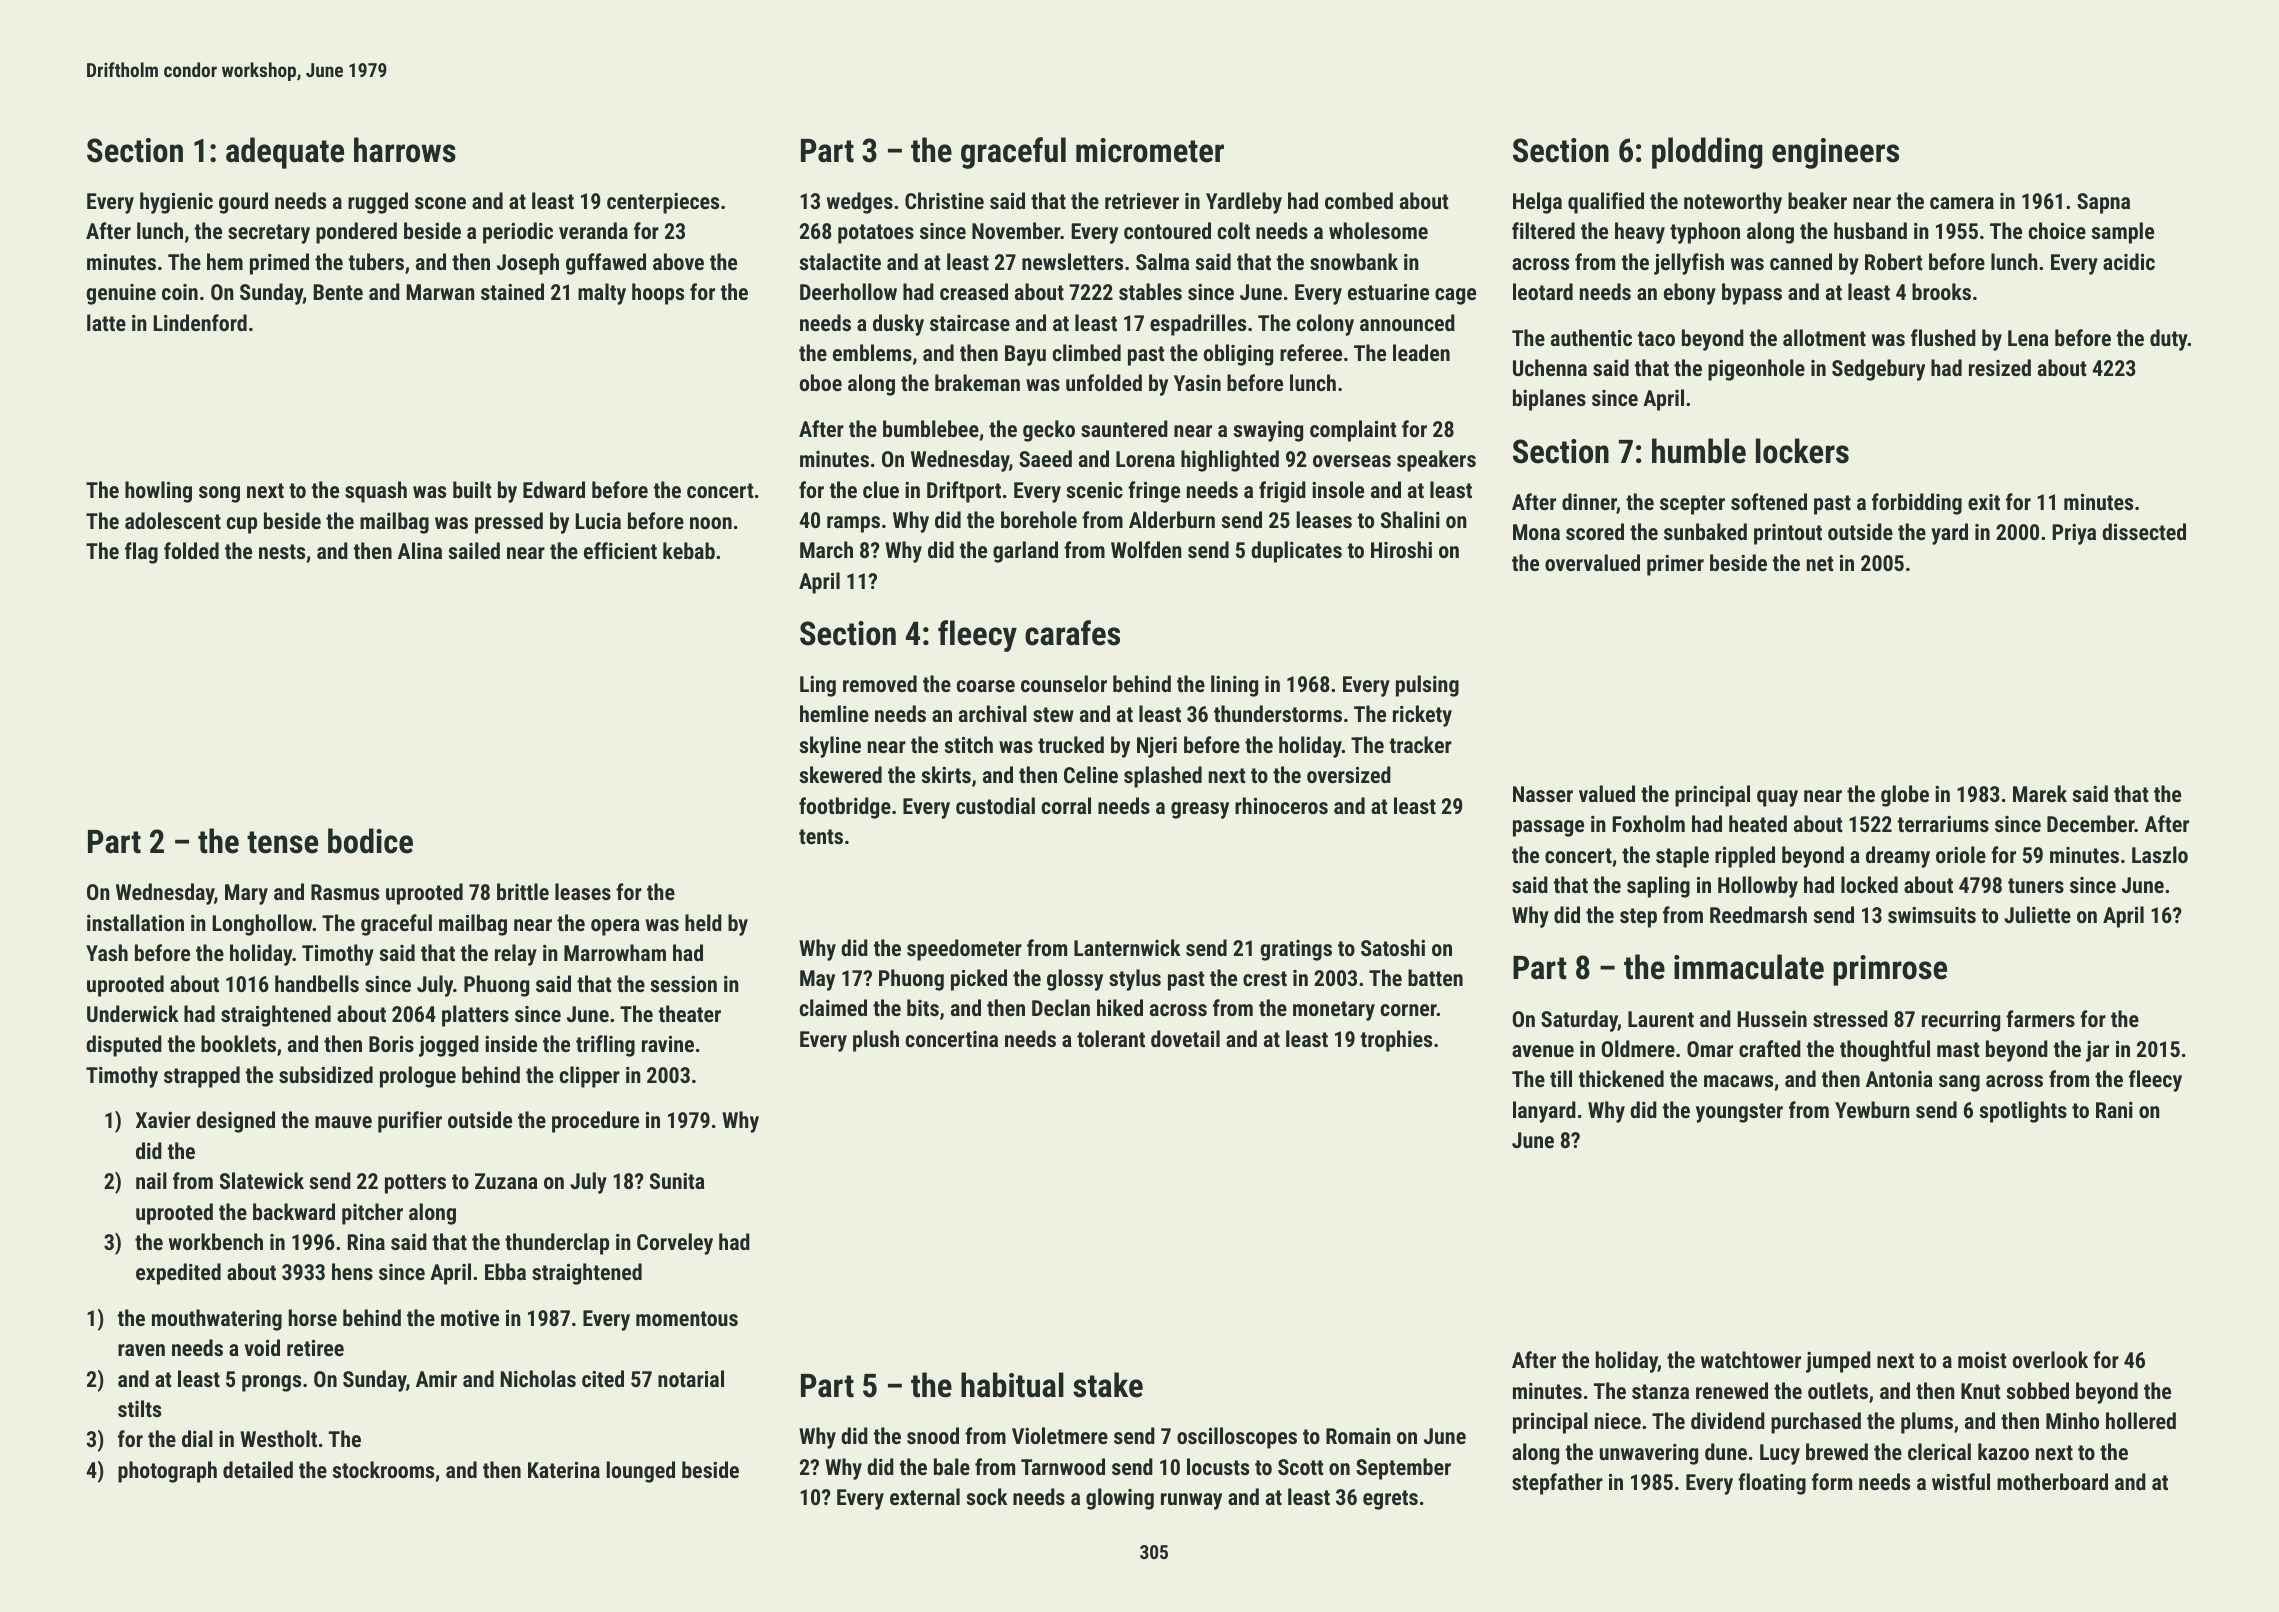 The width and height of the image is (2279, 1612). Describe the element at coordinates (1710, 1049) in the image. I see `Omar` at that location.
